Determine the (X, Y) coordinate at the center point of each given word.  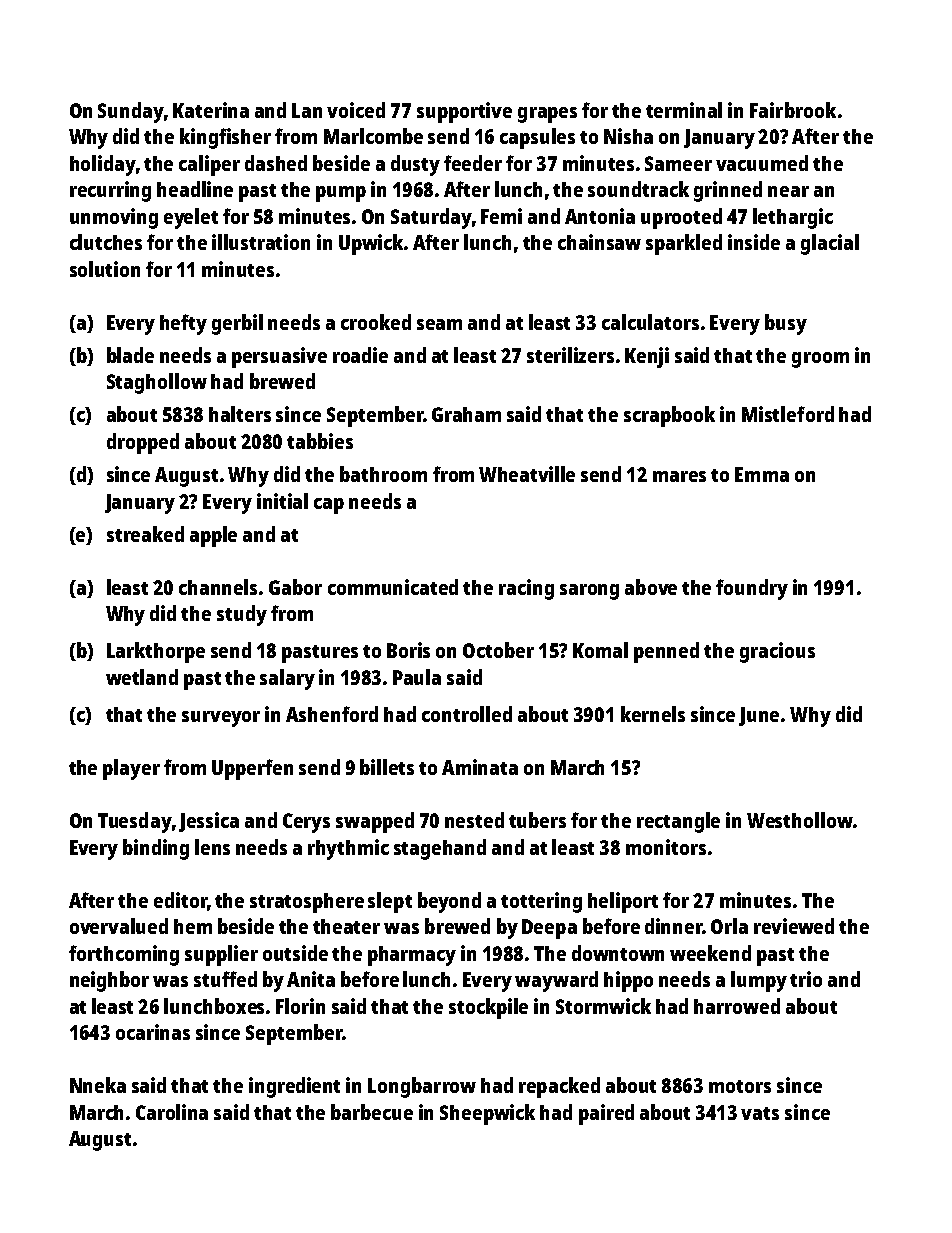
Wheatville (527, 474)
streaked (145, 534)
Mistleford (788, 414)
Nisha (628, 136)
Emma (762, 474)
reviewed (794, 926)
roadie (360, 355)
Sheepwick (487, 1114)
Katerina (211, 110)
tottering (541, 902)
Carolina (172, 1112)
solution (105, 269)
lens (212, 847)
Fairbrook (793, 110)
